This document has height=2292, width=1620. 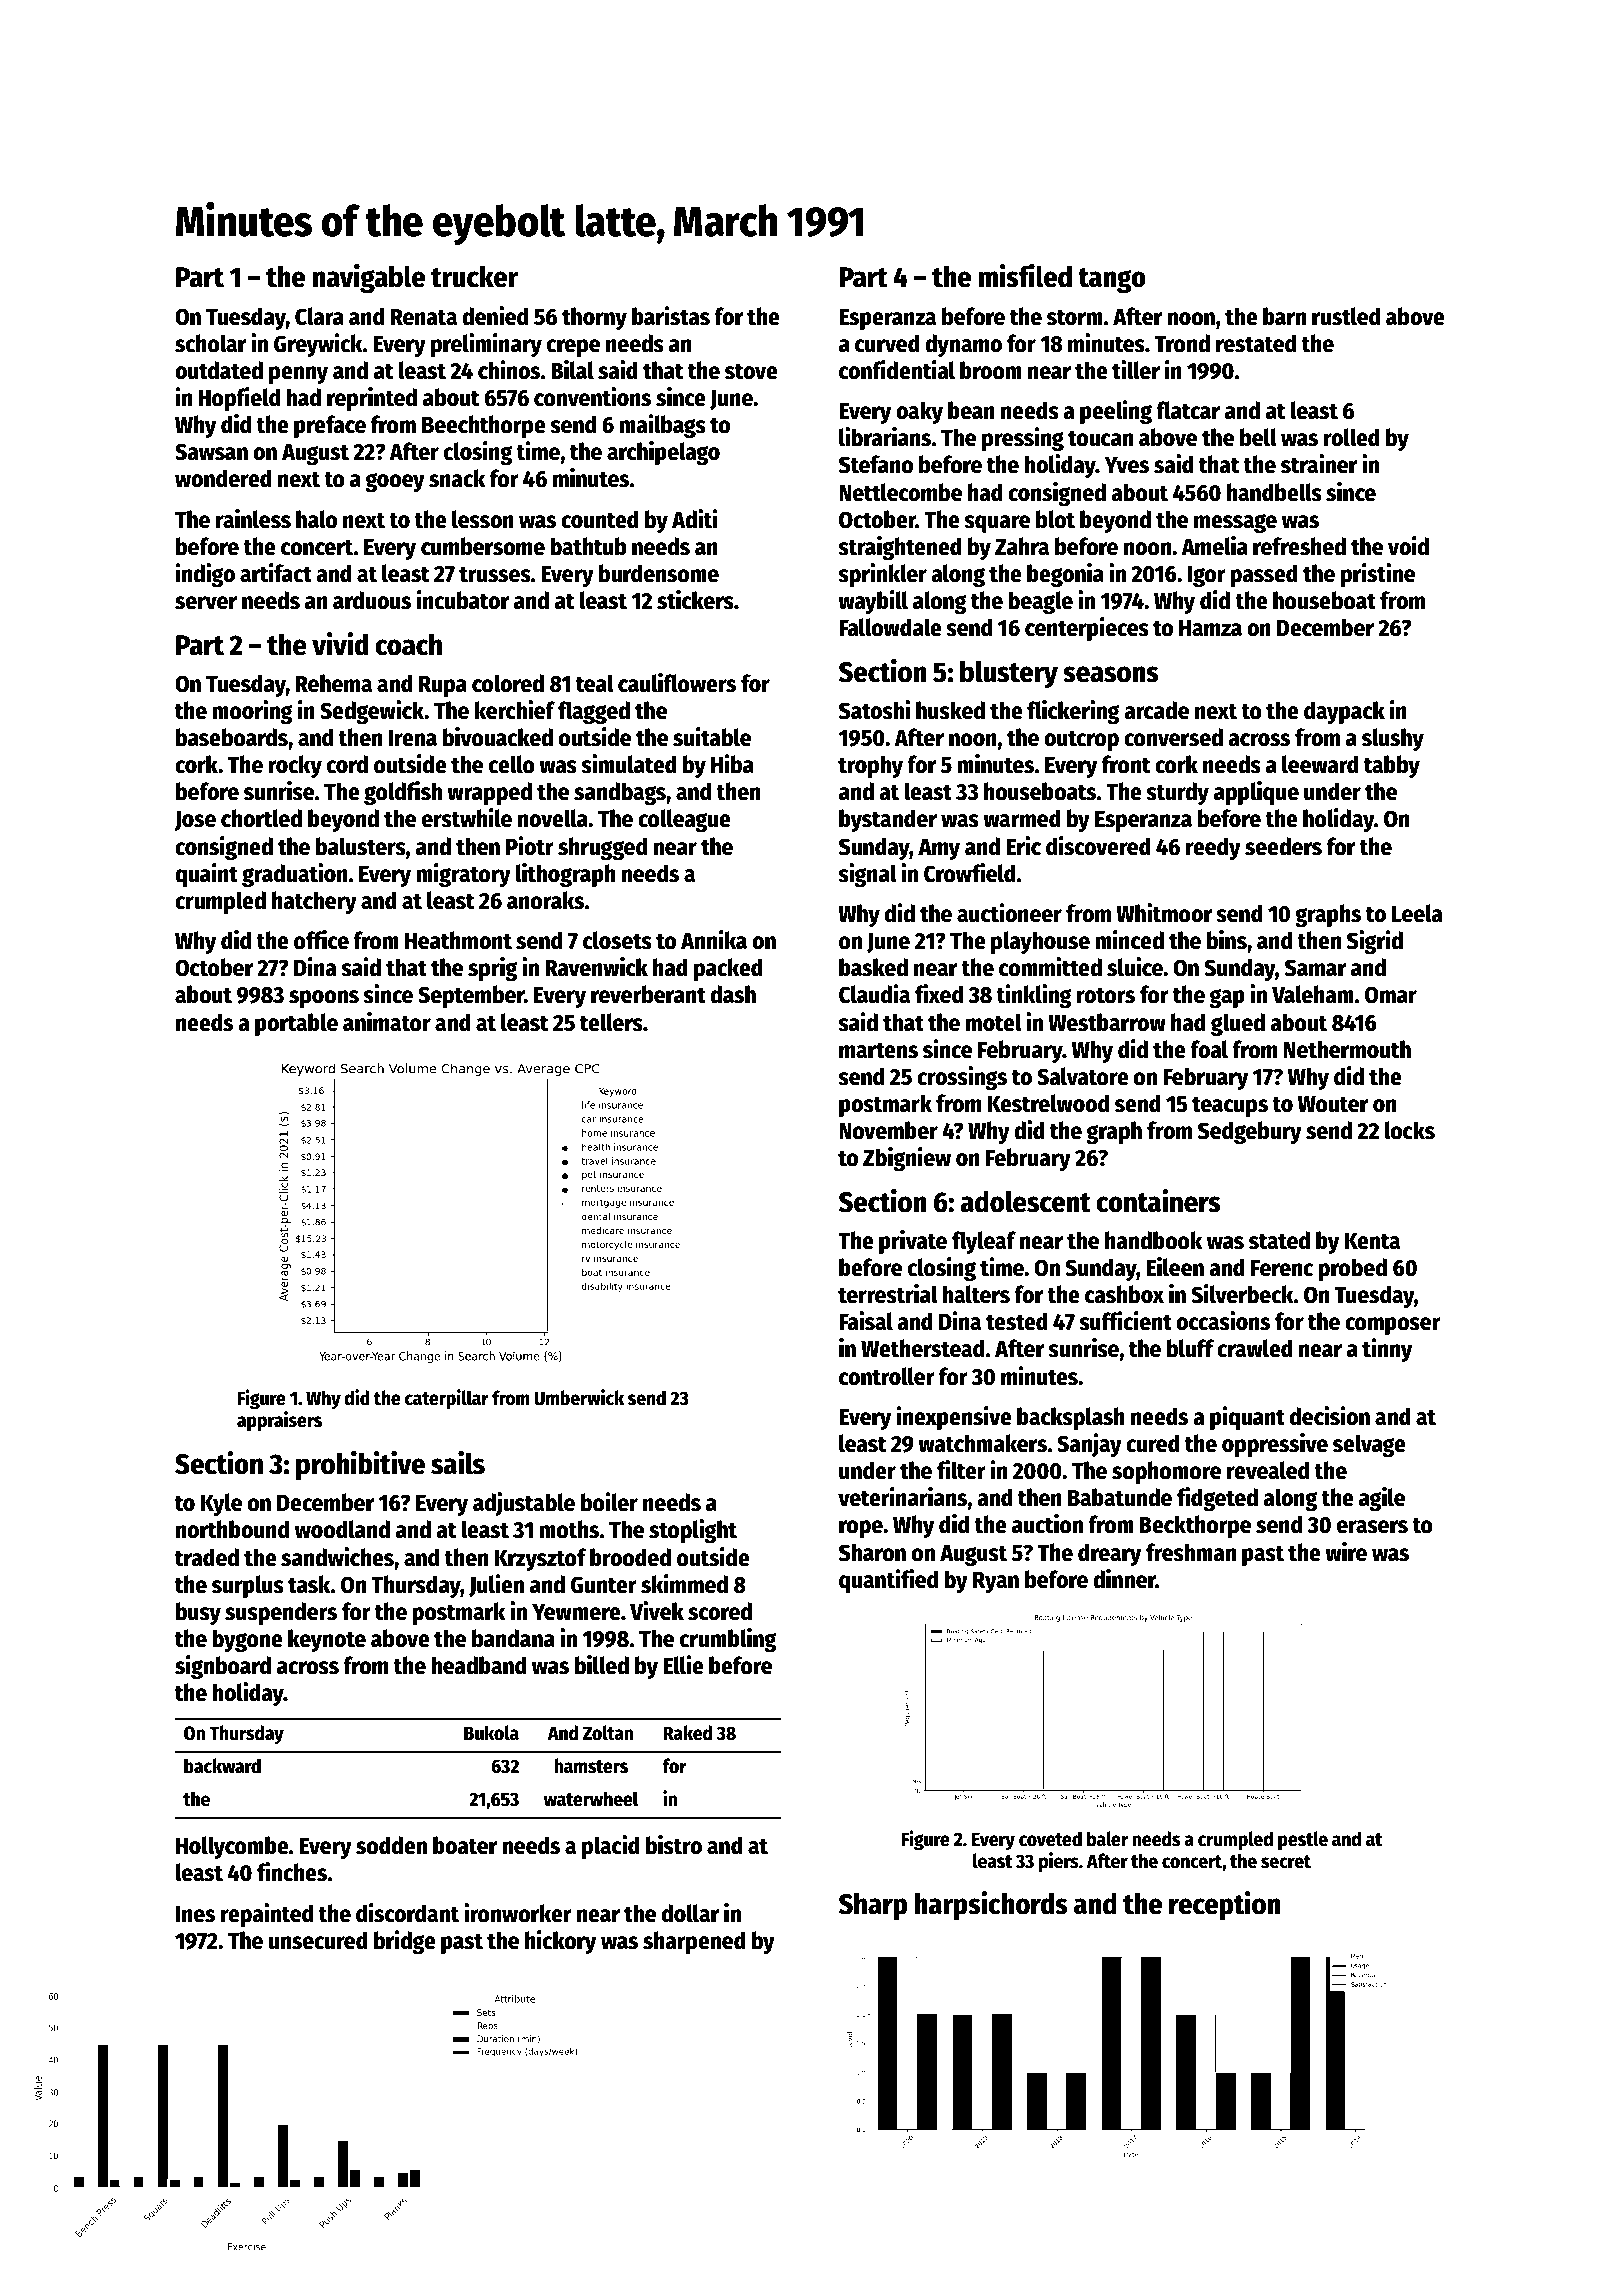 What do you see at coordinates (902, 1497) in the document?
I see `veterinarians` at bounding box center [902, 1497].
